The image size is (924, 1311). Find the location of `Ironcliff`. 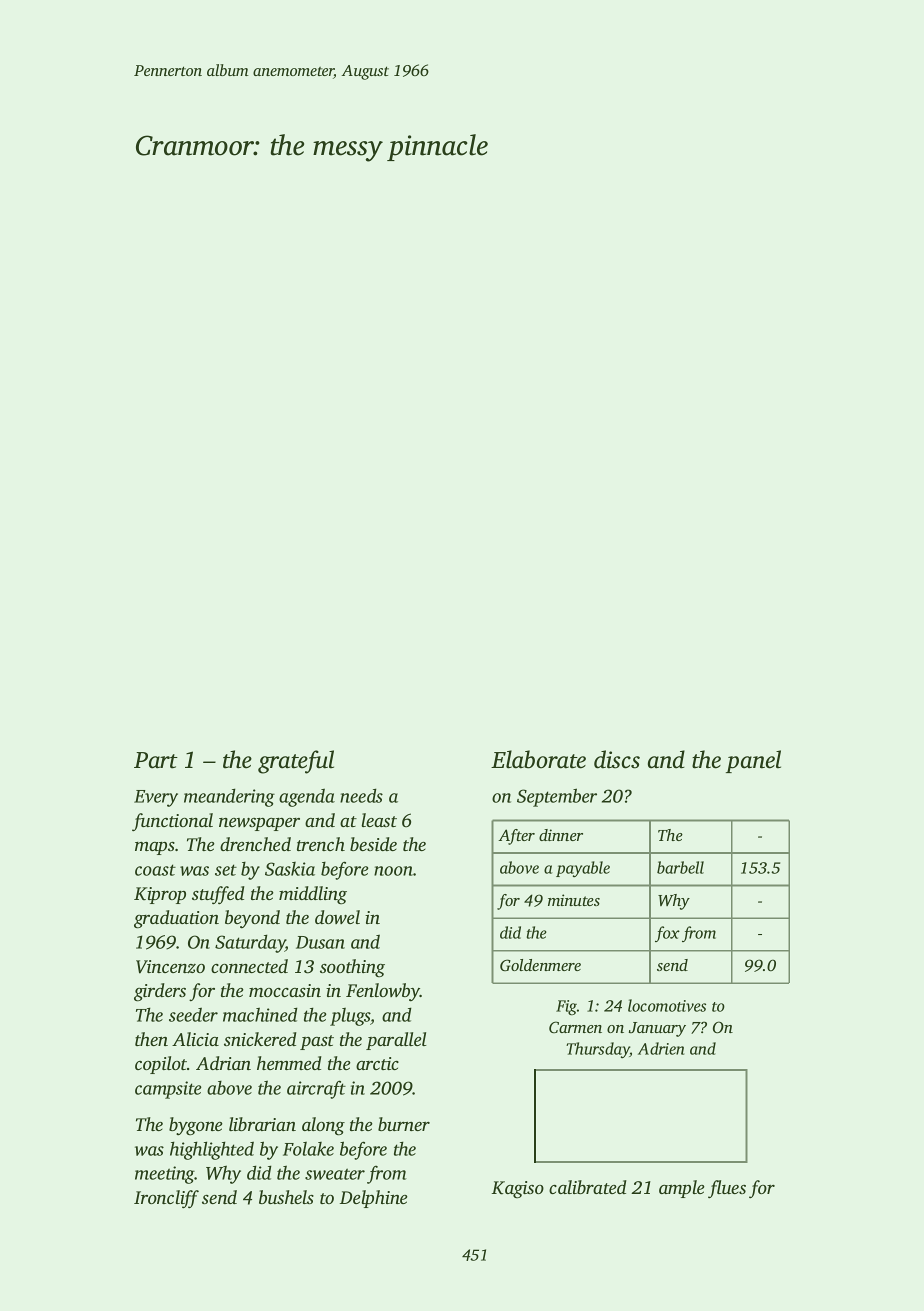

Ironcliff is located at coordinates (166, 1199).
